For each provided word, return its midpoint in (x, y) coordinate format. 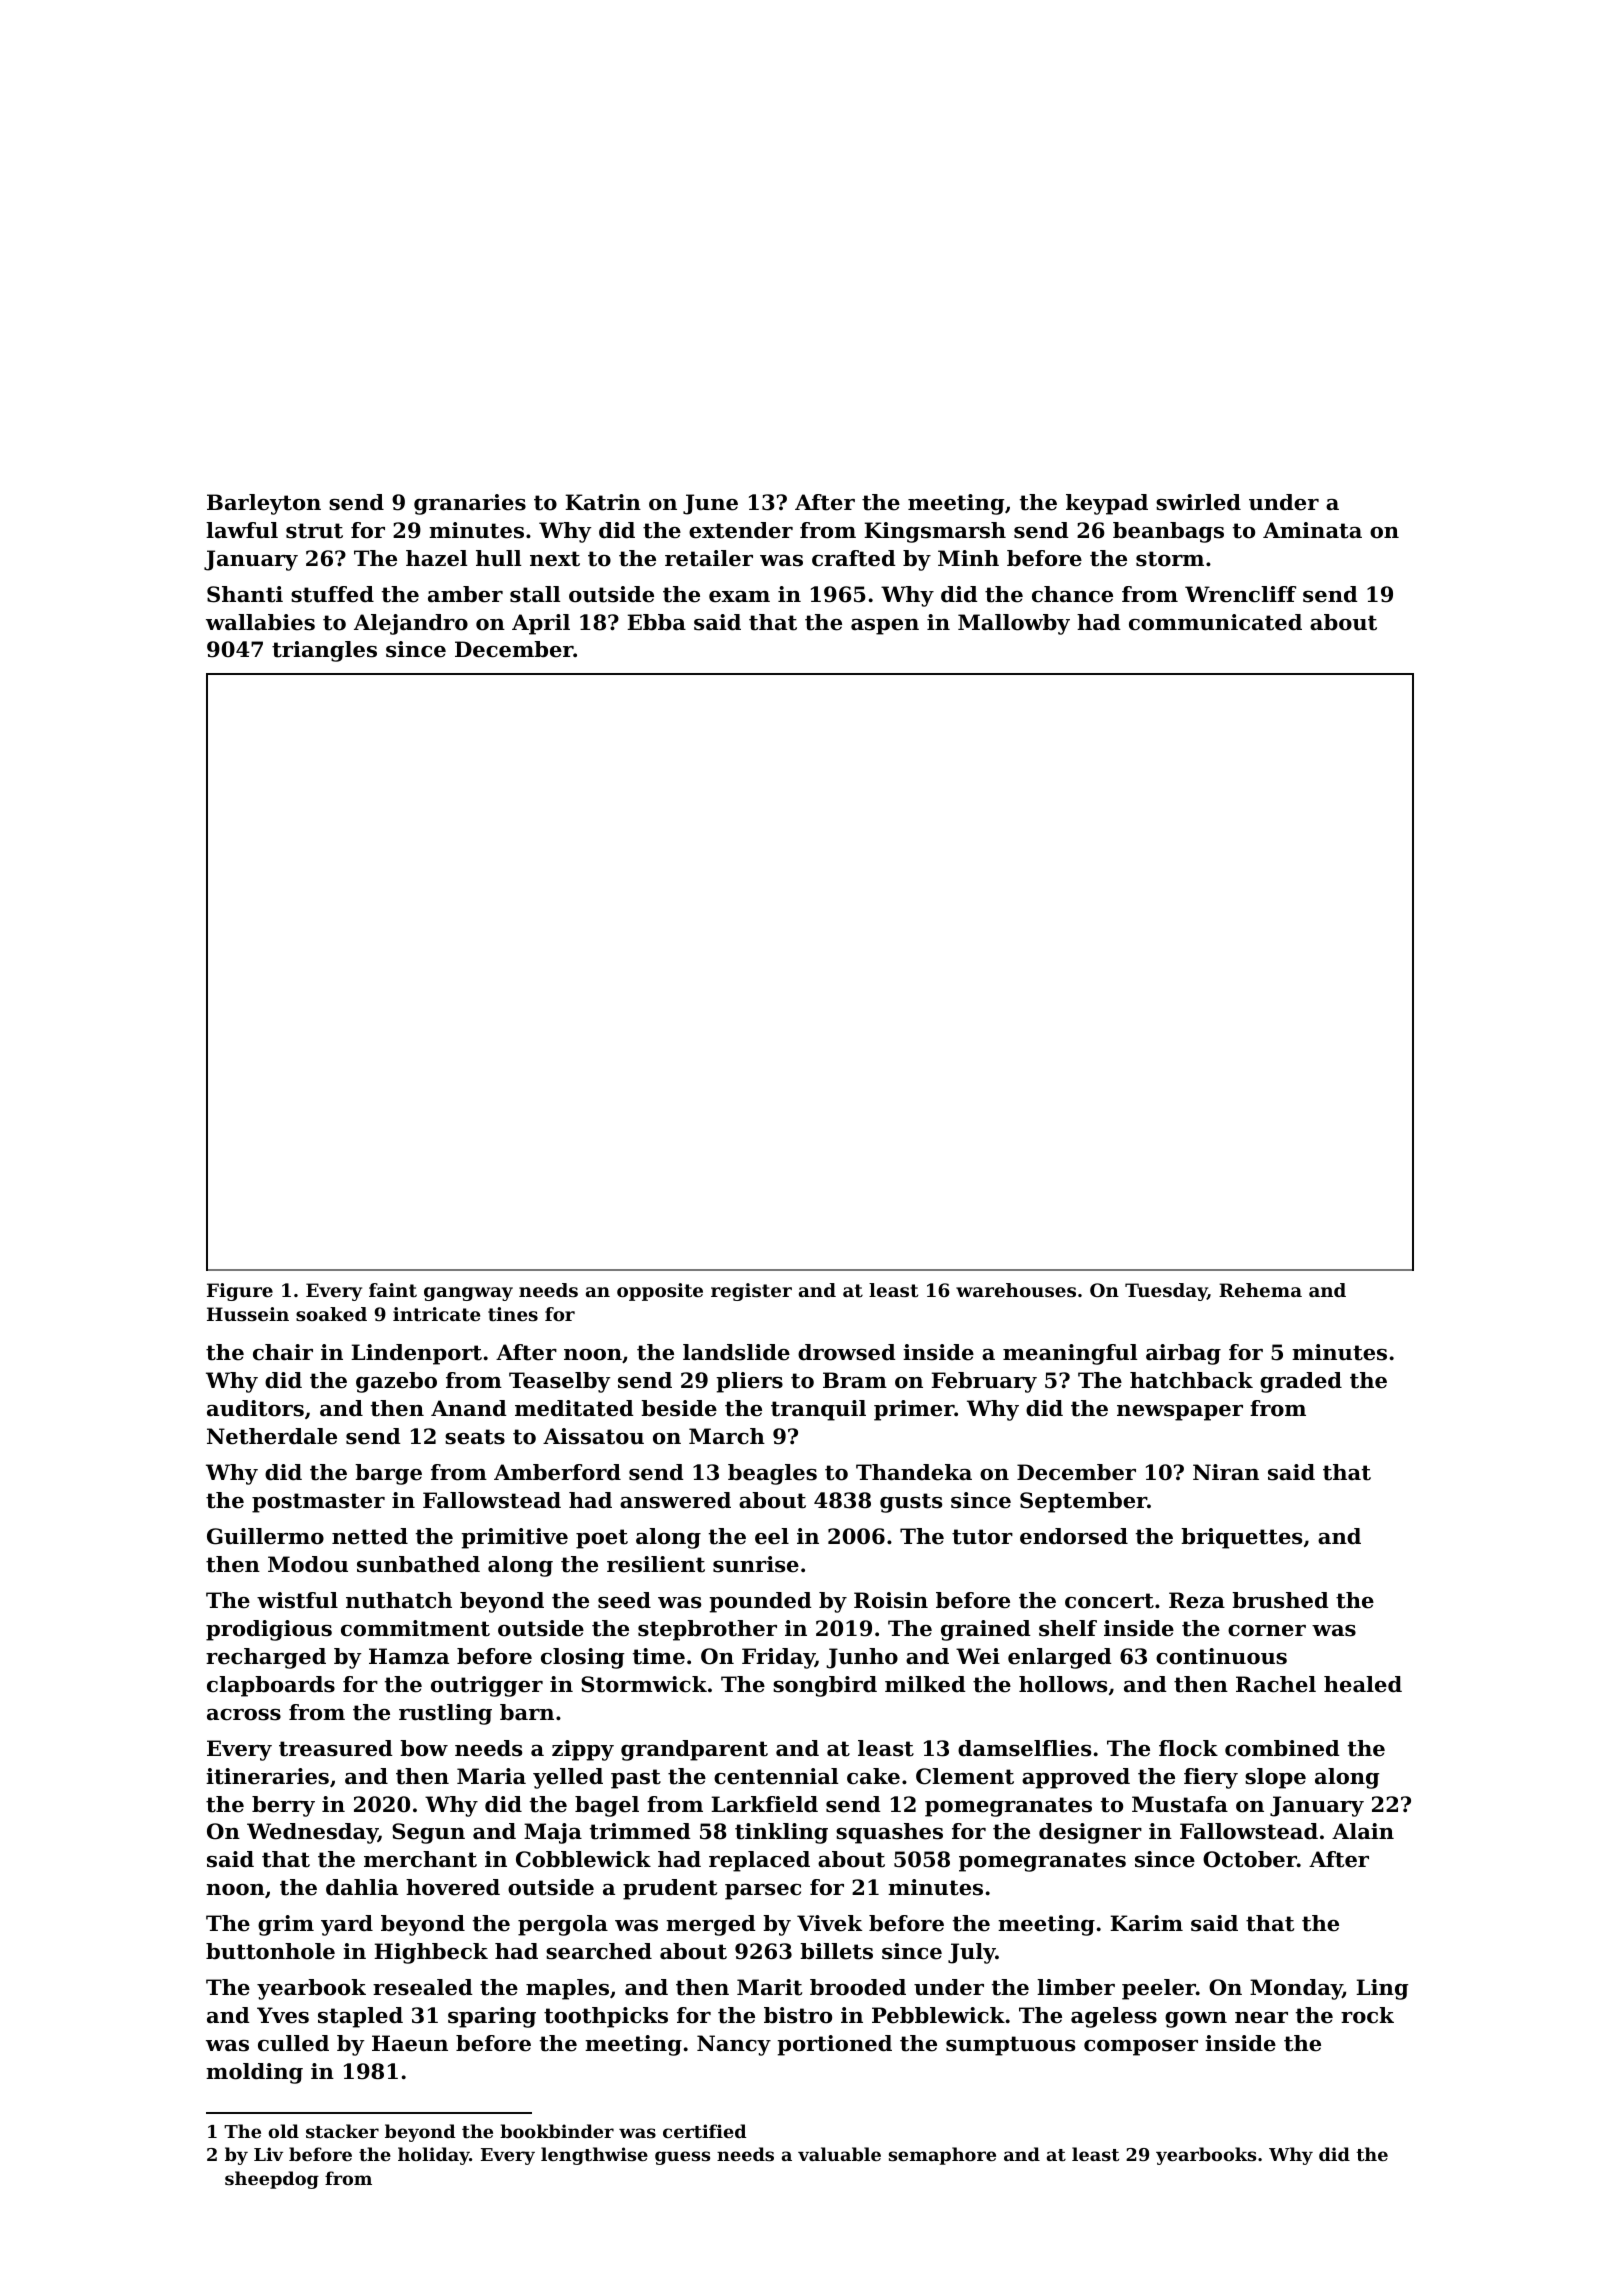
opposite (660, 1292)
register (751, 1292)
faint (393, 1290)
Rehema (1260, 1290)
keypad (1107, 504)
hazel (436, 558)
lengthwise (594, 2156)
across (244, 1715)
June (710, 504)
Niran (1226, 1472)
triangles (324, 651)
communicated (1215, 622)
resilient (656, 1564)
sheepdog (272, 2180)
